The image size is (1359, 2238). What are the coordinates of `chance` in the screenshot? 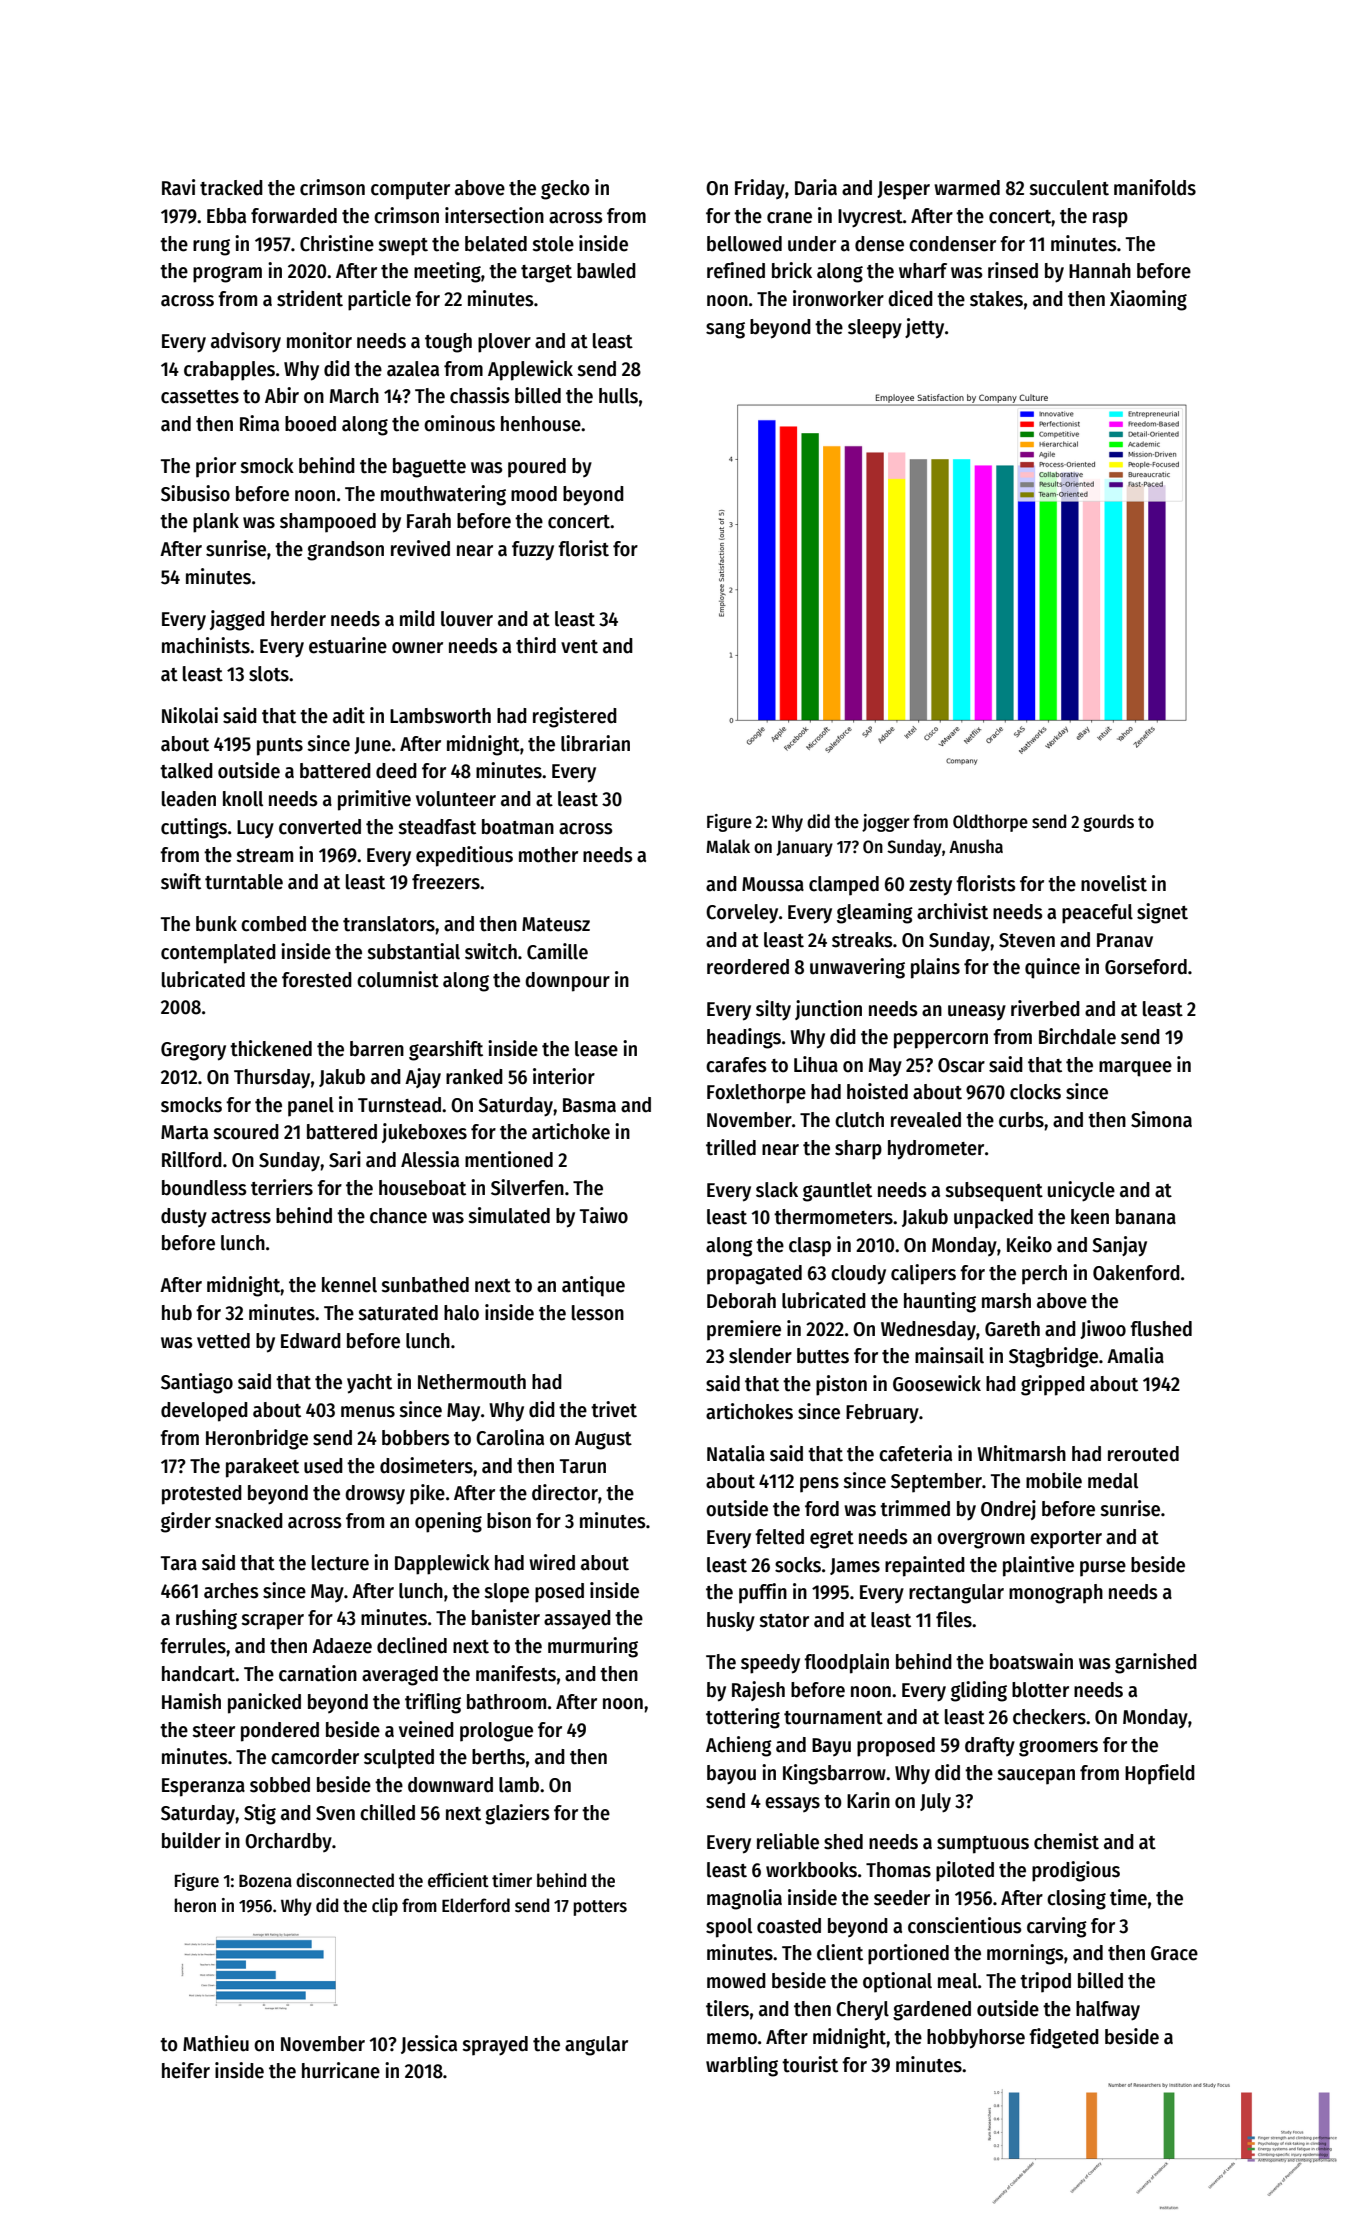 It's located at (398, 1216).
